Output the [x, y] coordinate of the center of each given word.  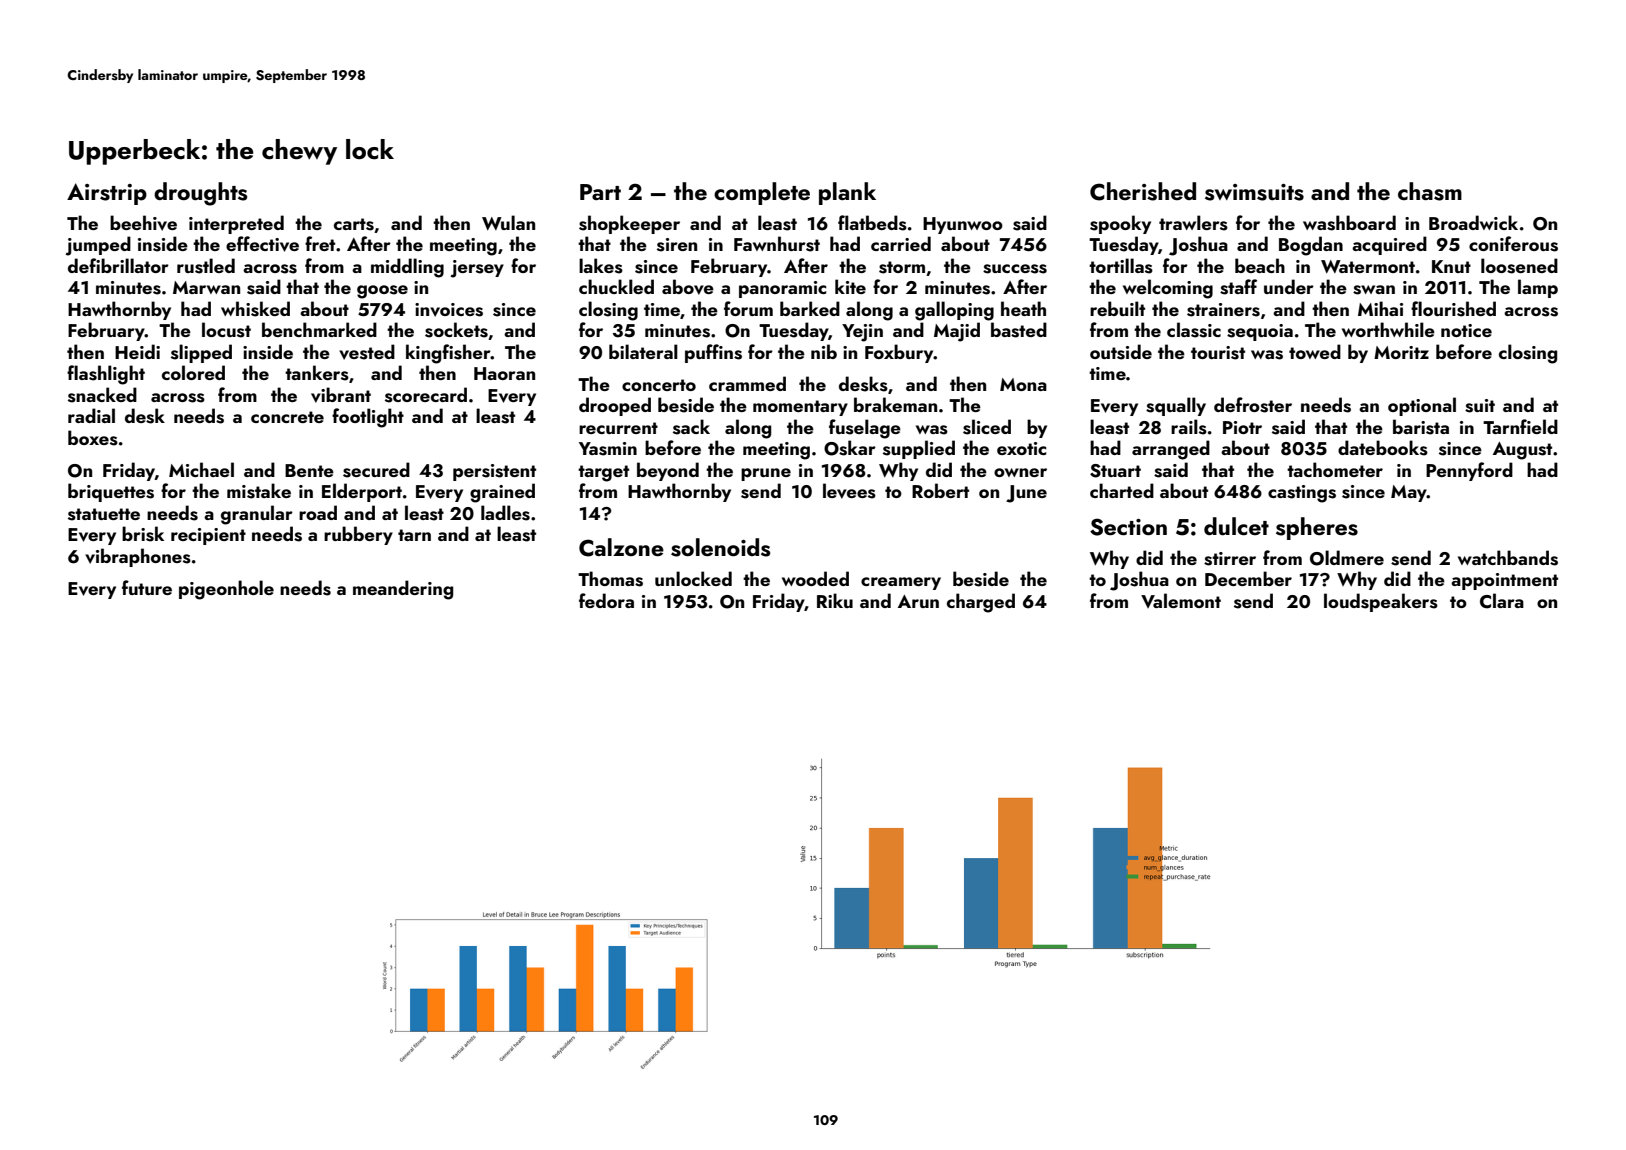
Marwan [206, 287]
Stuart [1115, 471]
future [147, 587]
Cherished [1143, 191]
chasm [1430, 191]
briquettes [111, 492]
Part [600, 192]
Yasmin [608, 449]
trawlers [1193, 223]
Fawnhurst [777, 244]
